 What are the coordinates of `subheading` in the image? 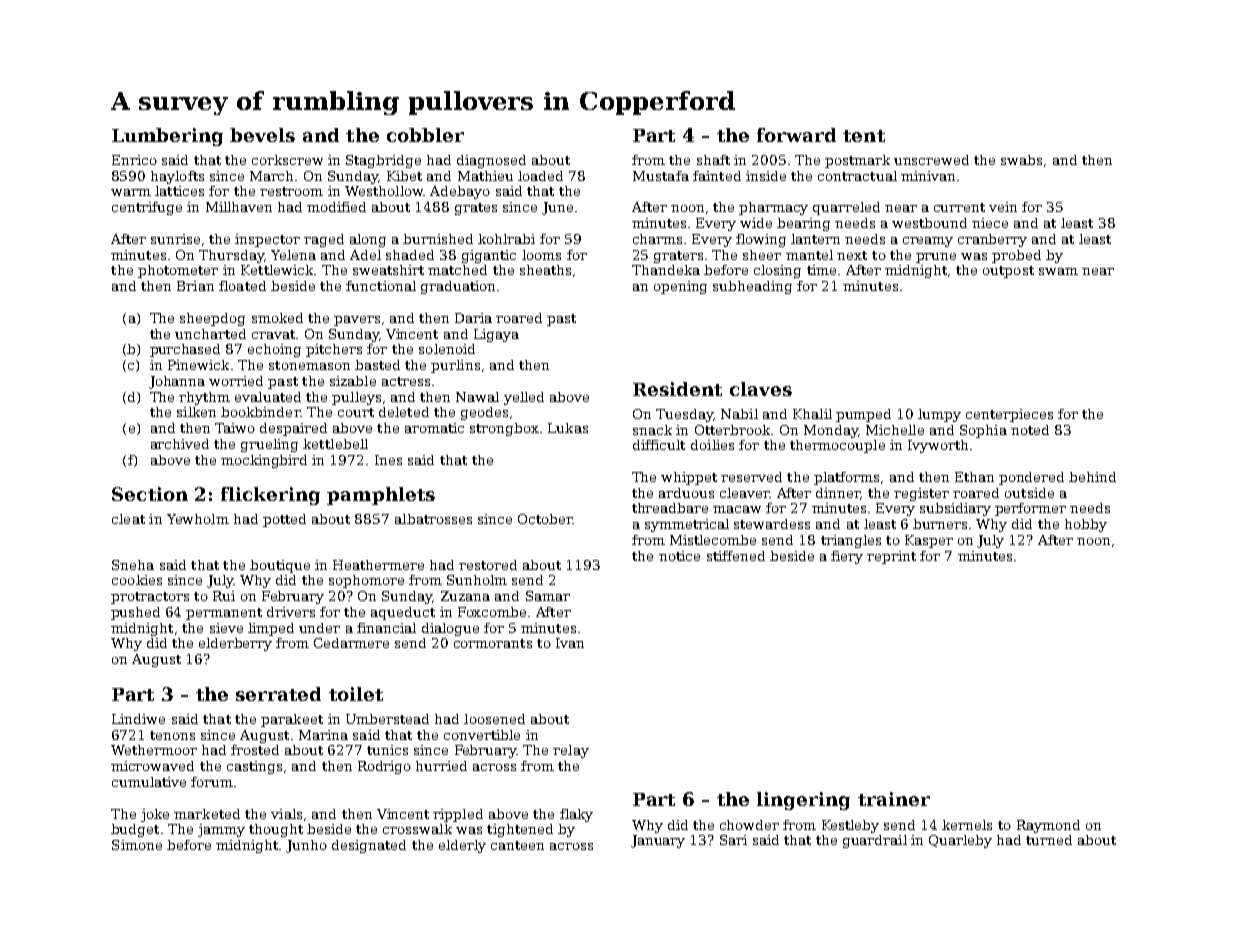 It's located at (752, 287).
